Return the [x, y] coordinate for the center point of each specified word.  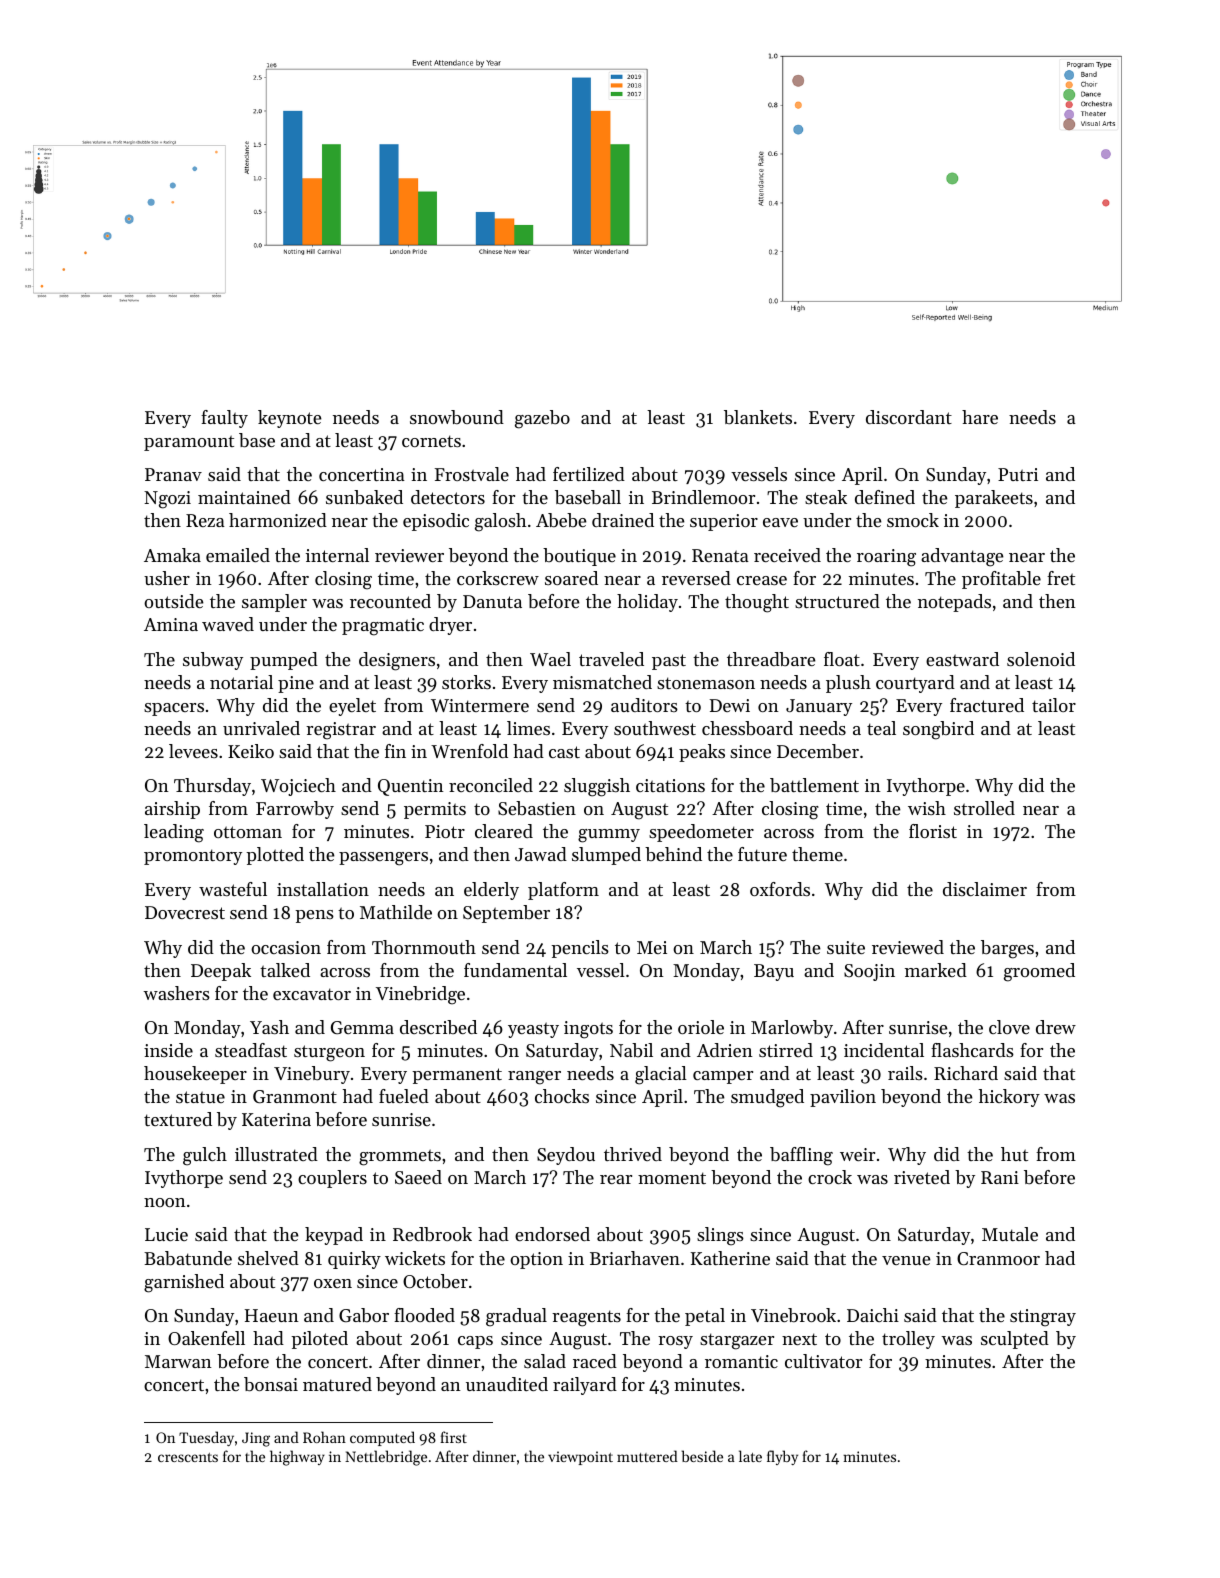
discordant [909, 417]
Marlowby [792, 1029]
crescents [188, 1457]
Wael [550, 659]
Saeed [418, 1177]
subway [213, 661]
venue [906, 1260]
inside [168, 1050]
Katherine [730, 1258]
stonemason [706, 683]
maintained [244, 497]
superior [724, 522]
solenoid [1041, 659]
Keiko [251, 751]
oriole [701, 1027]
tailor [1054, 705]
